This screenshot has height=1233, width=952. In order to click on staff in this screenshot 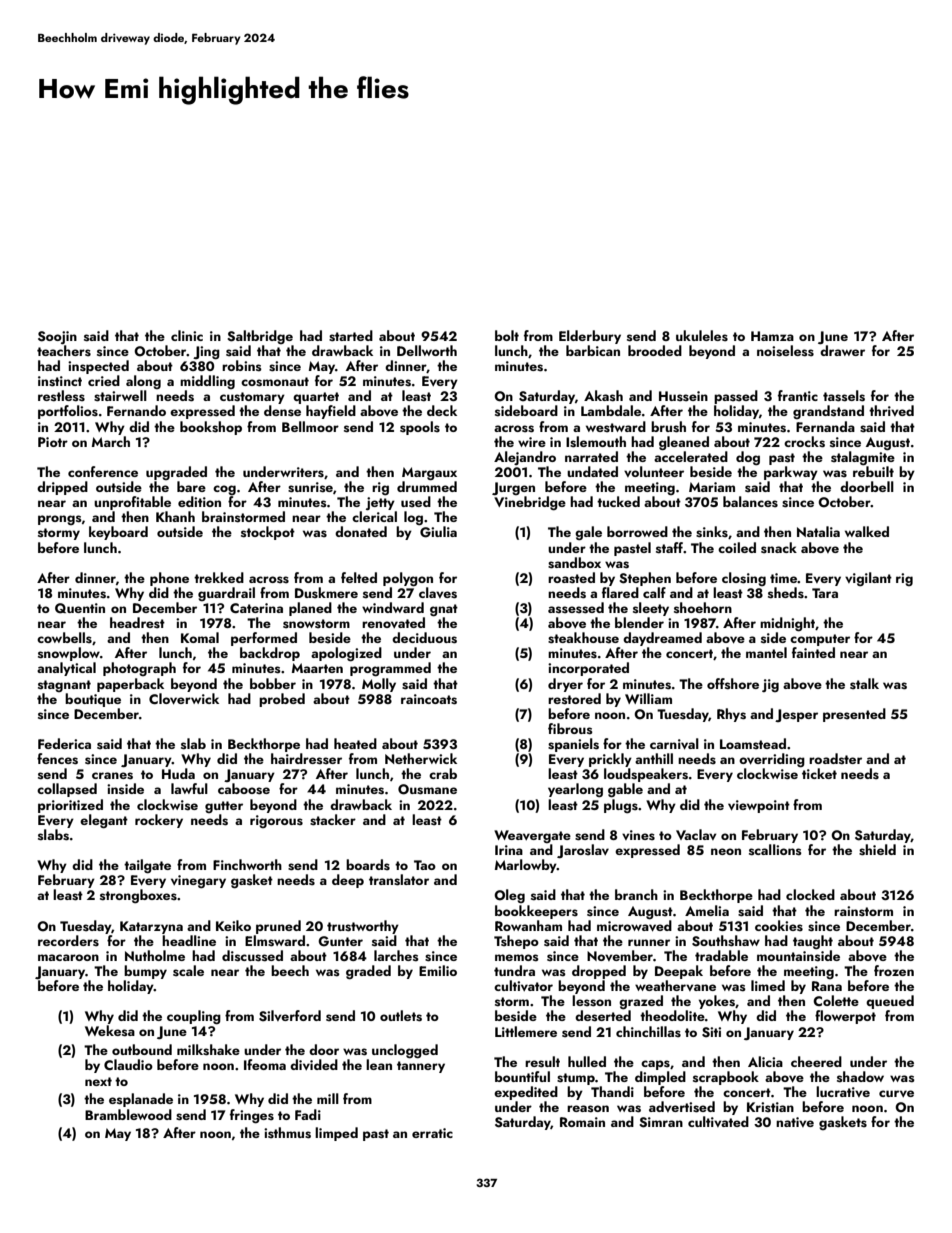, I will do `click(669, 548)`.
